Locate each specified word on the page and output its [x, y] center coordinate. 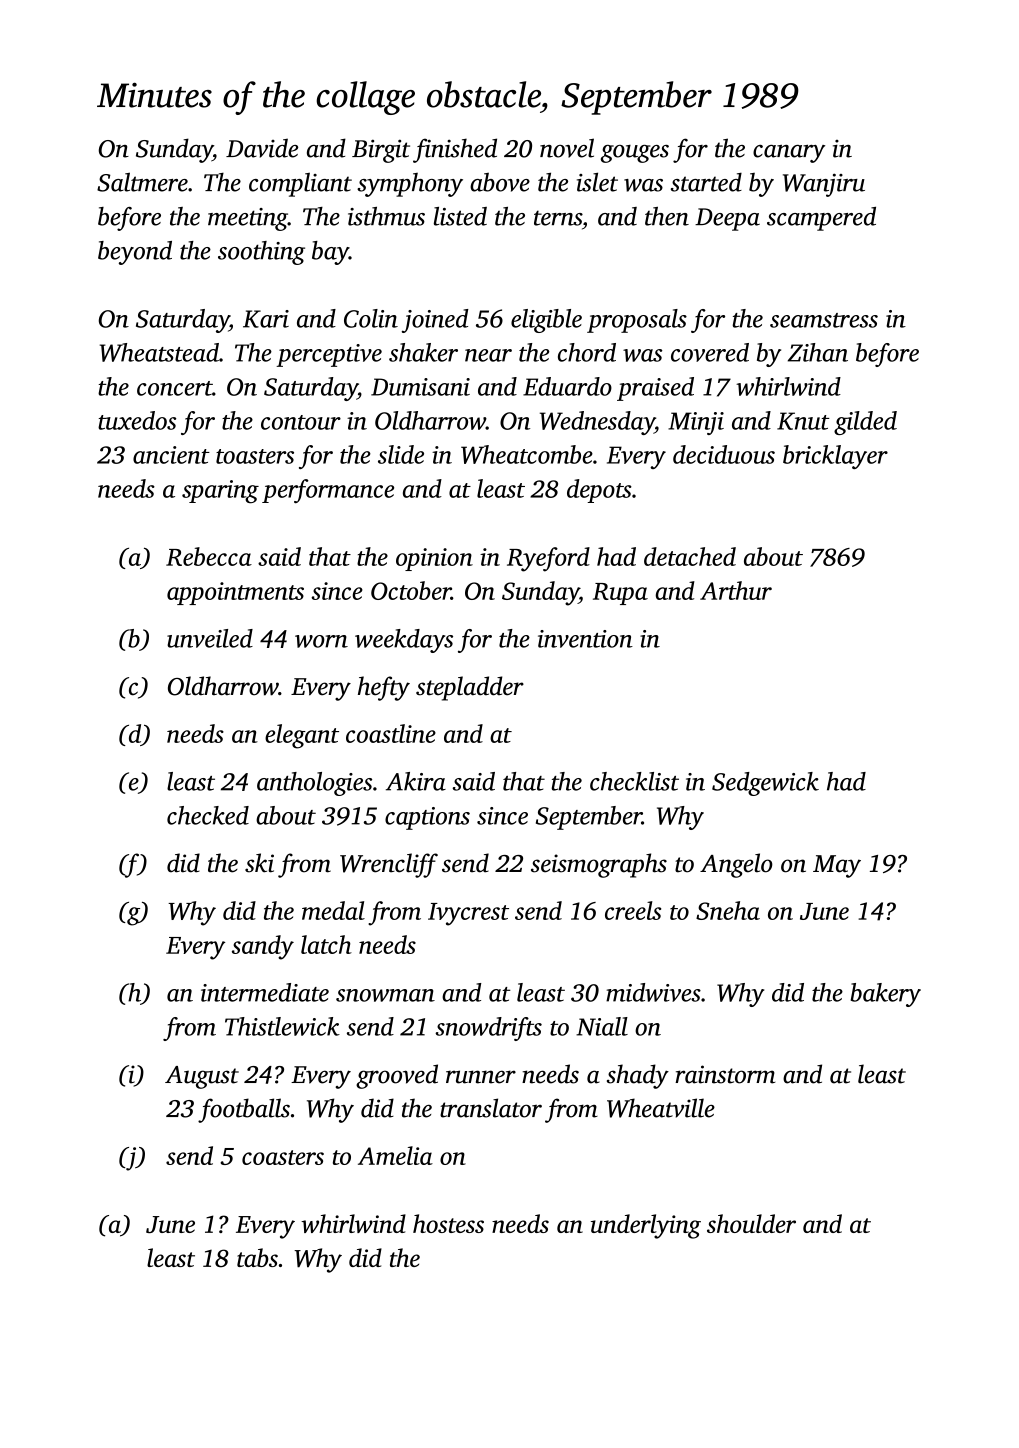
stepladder [470, 688]
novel [567, 148]
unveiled [210, 638]
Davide [262, 148]
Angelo [736, 865]
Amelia [395, 1155]
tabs [257, 1257]
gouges [635, 154]
